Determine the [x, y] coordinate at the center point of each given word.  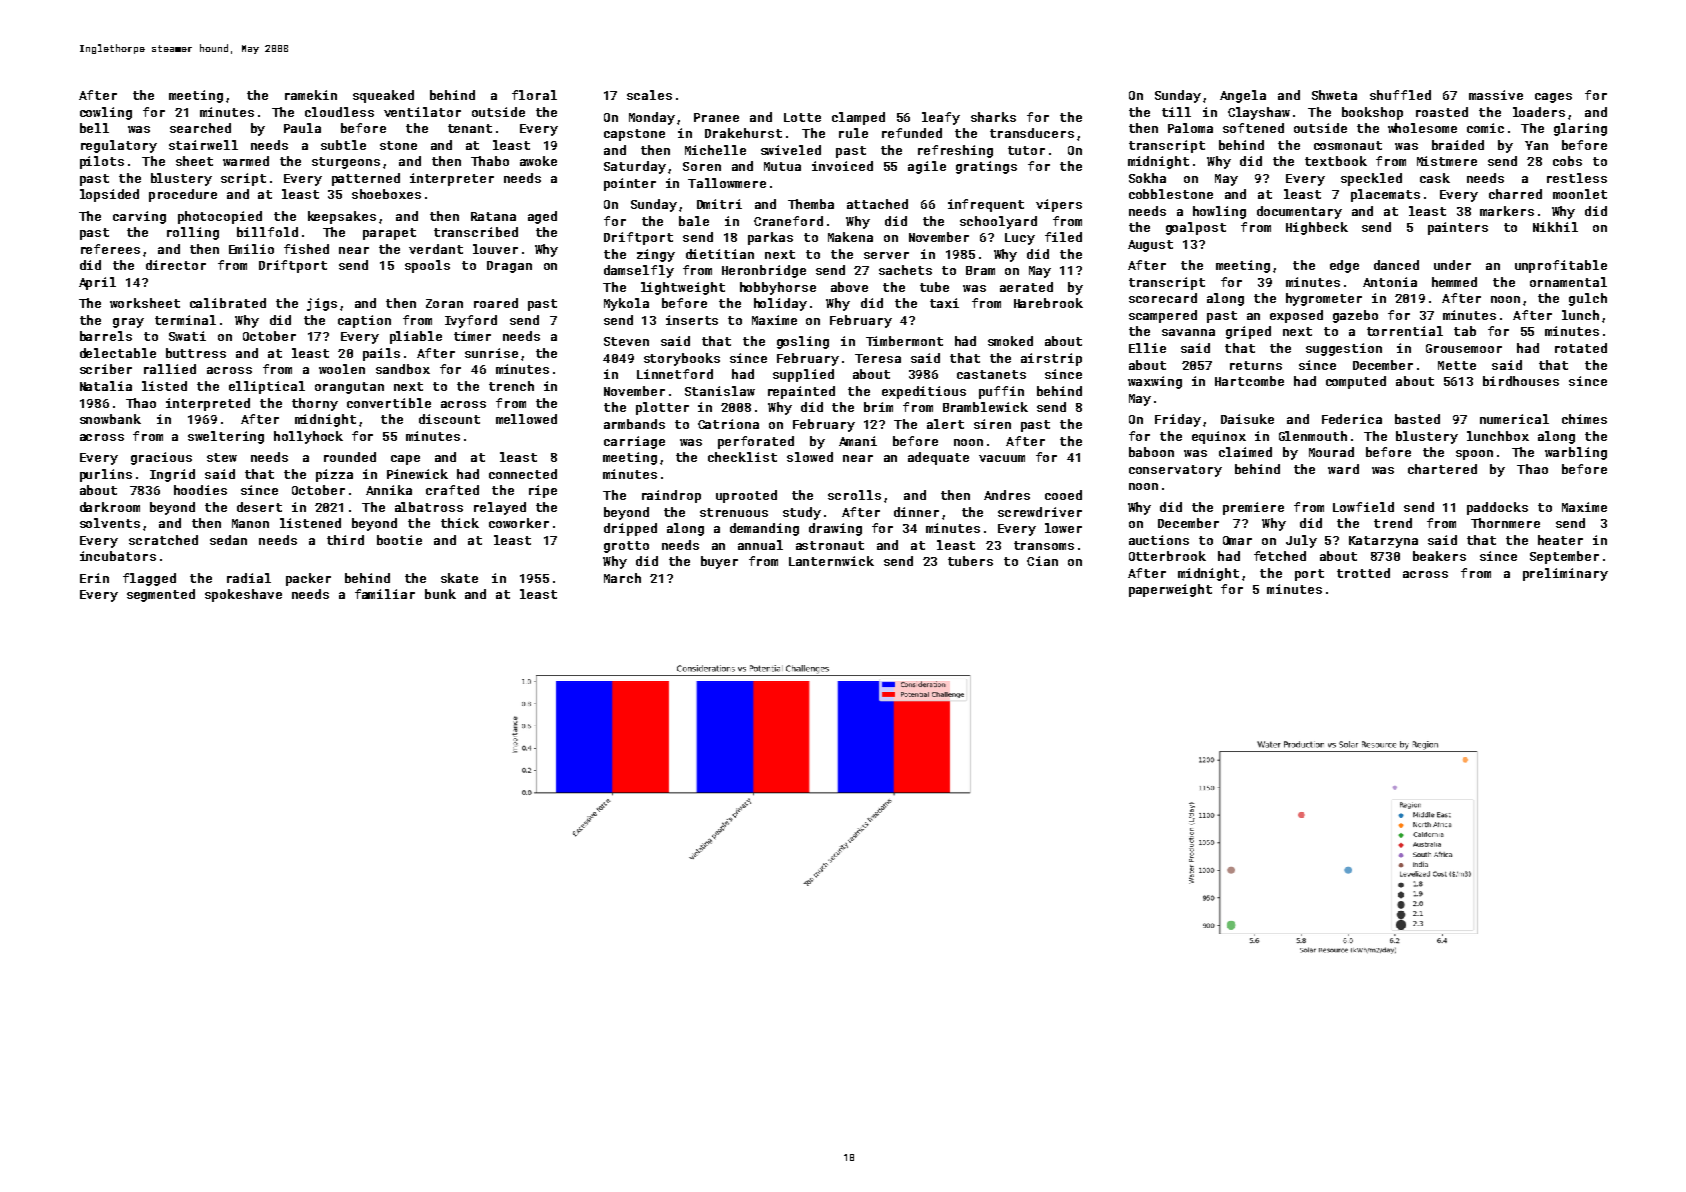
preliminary [1565, 574]
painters [1458, 228]
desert [259, 507]
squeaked [383, 96]
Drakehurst [743, 133]
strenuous [734, 512]
